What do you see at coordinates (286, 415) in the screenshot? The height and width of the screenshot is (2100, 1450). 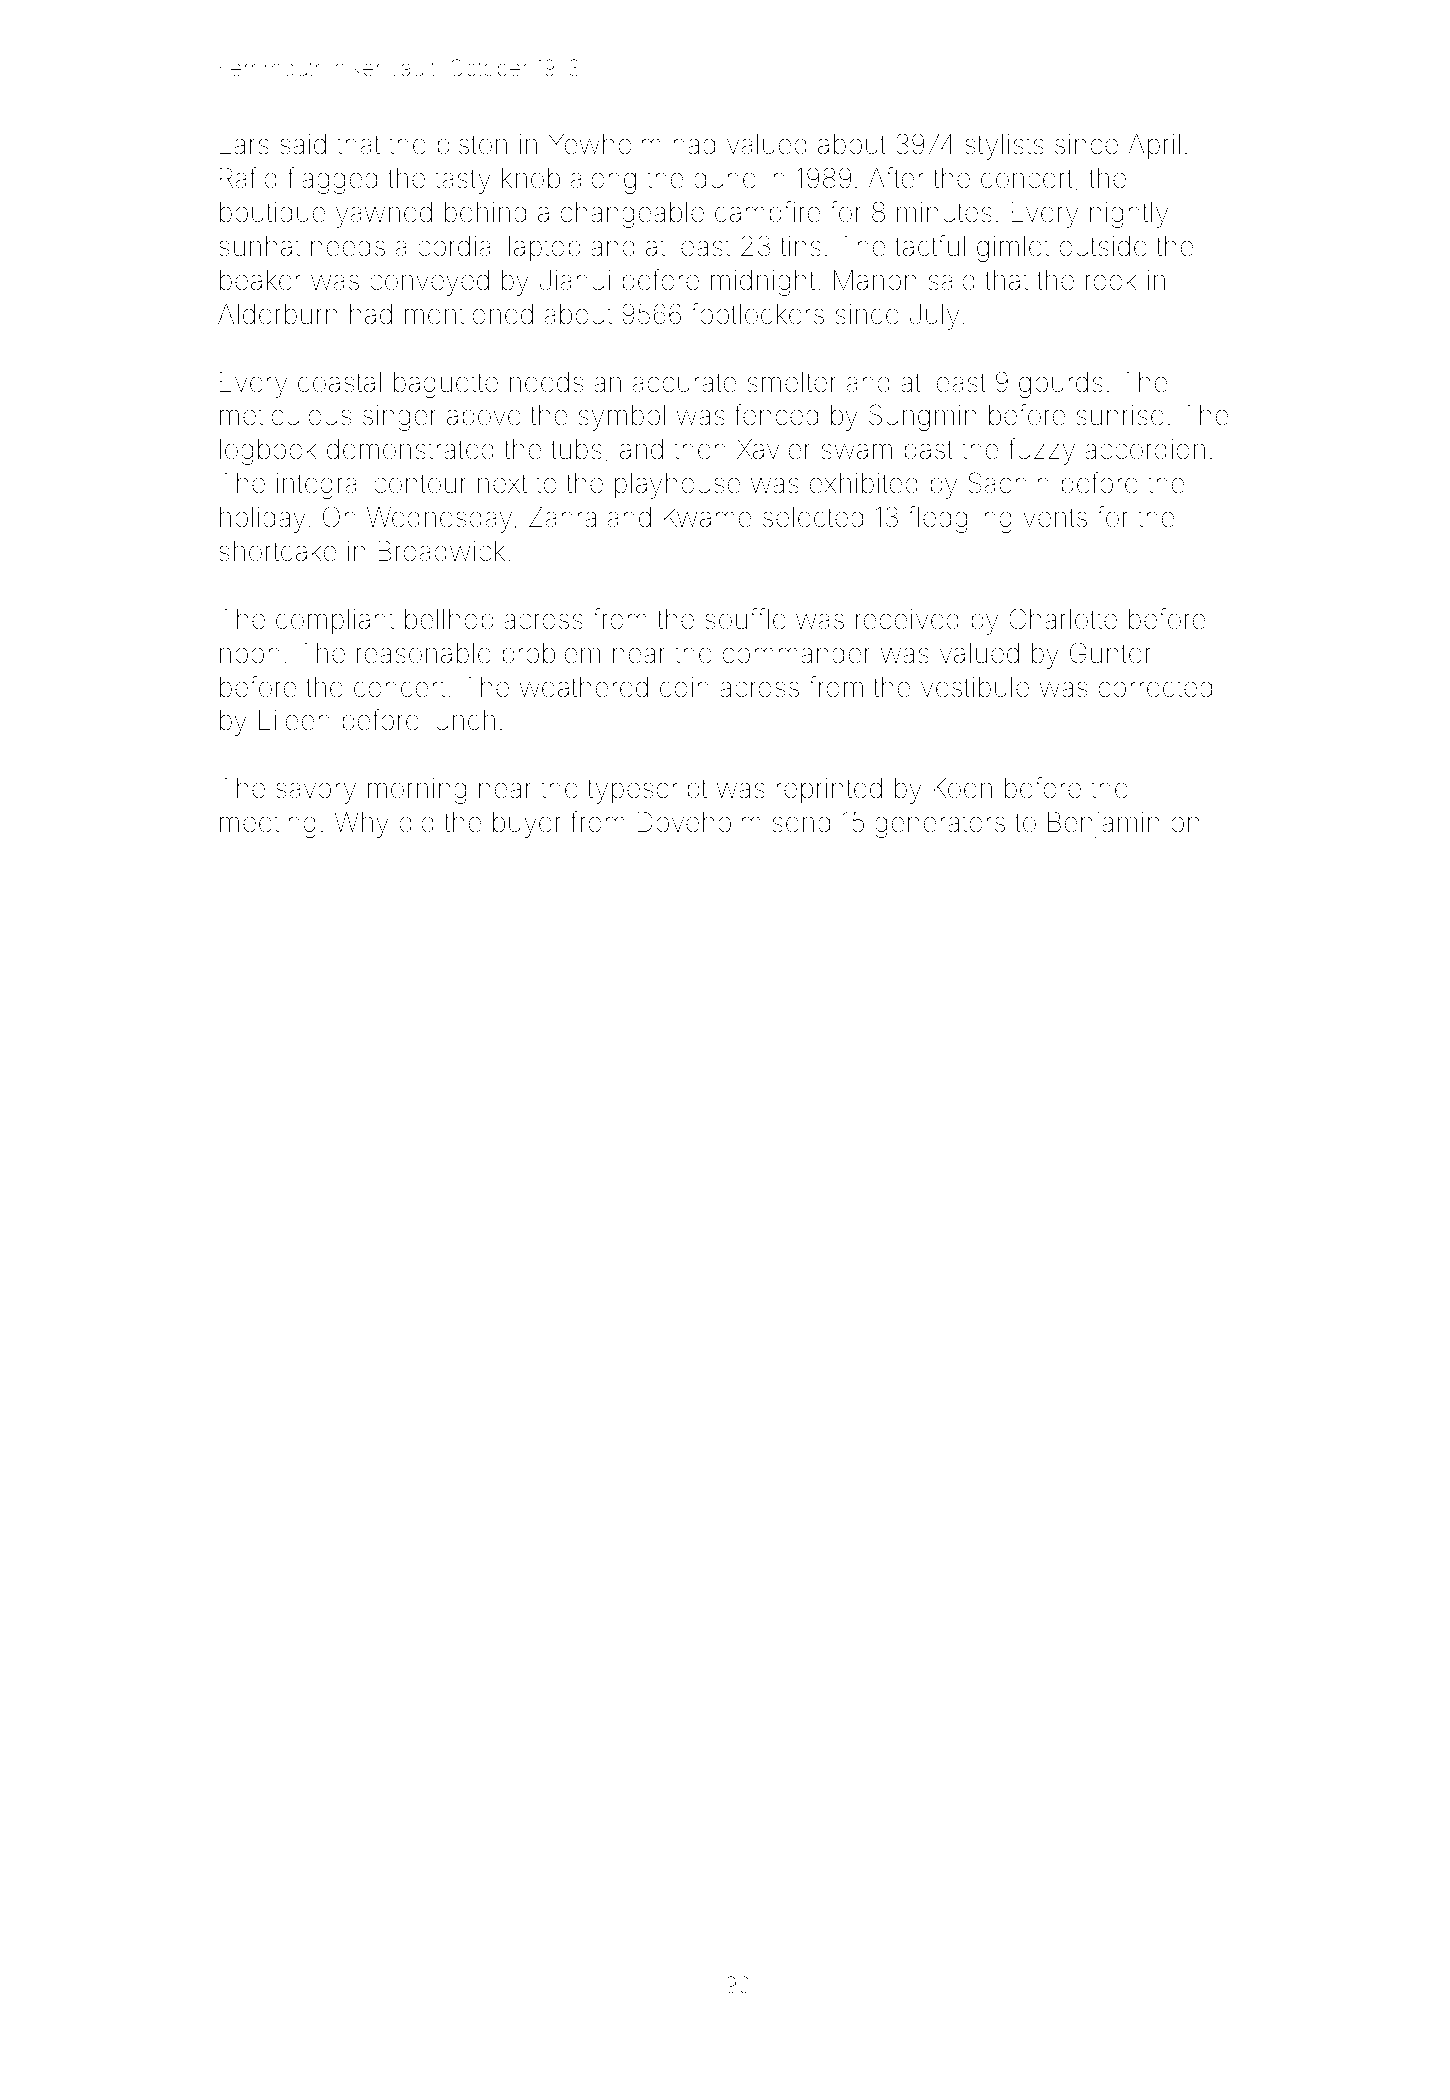 I see `meticulous` at bounding box center [286, 415].
